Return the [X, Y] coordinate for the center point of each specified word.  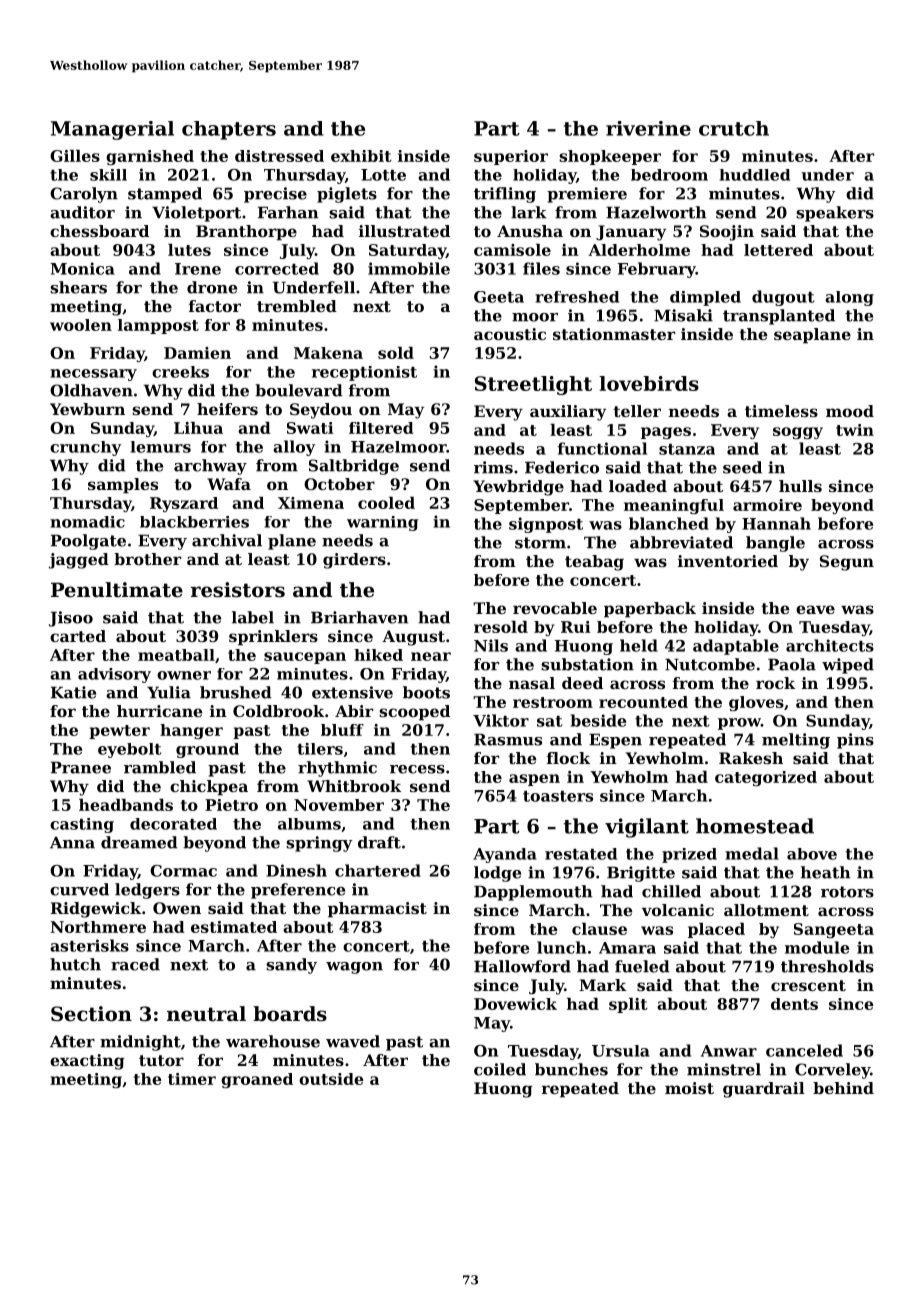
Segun [847, 563]
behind [843, 1088]
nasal [532, 683]
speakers [835, 214]
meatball [176, 655]
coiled [500, 1069]
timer [192, 1079]
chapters [229, 130]
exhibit [361, 156]
